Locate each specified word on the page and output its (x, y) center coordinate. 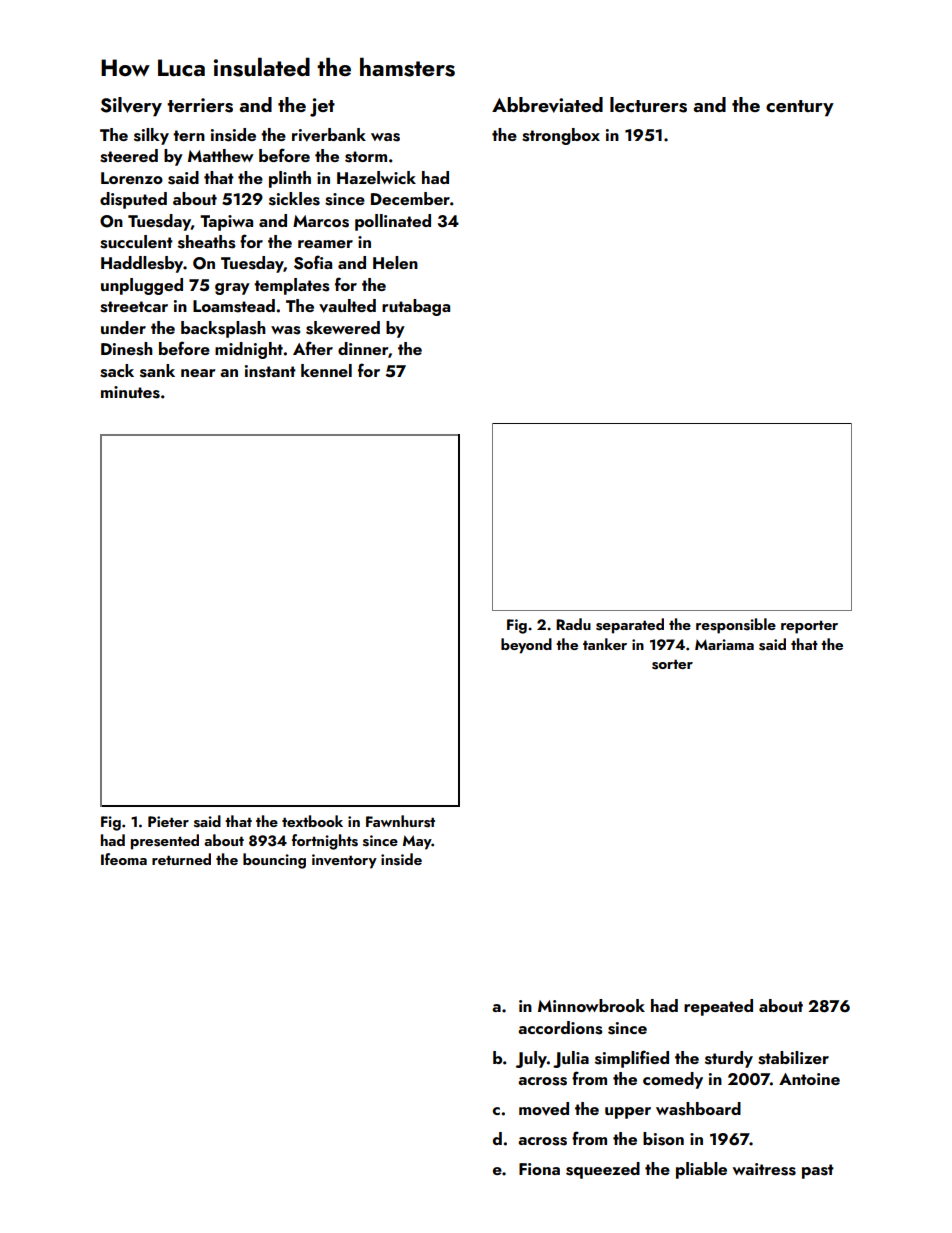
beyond (526, 646)
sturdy (729, 1059)
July (531, 1059)
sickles (294, 199)
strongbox (561, 136)
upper (628, 1113)
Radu (573, 624)
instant (270, 371)
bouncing (274, 861)
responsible (736, 626)
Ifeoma (124, 859)
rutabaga (416, 307)
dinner (363, 348)
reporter (809, 627)
